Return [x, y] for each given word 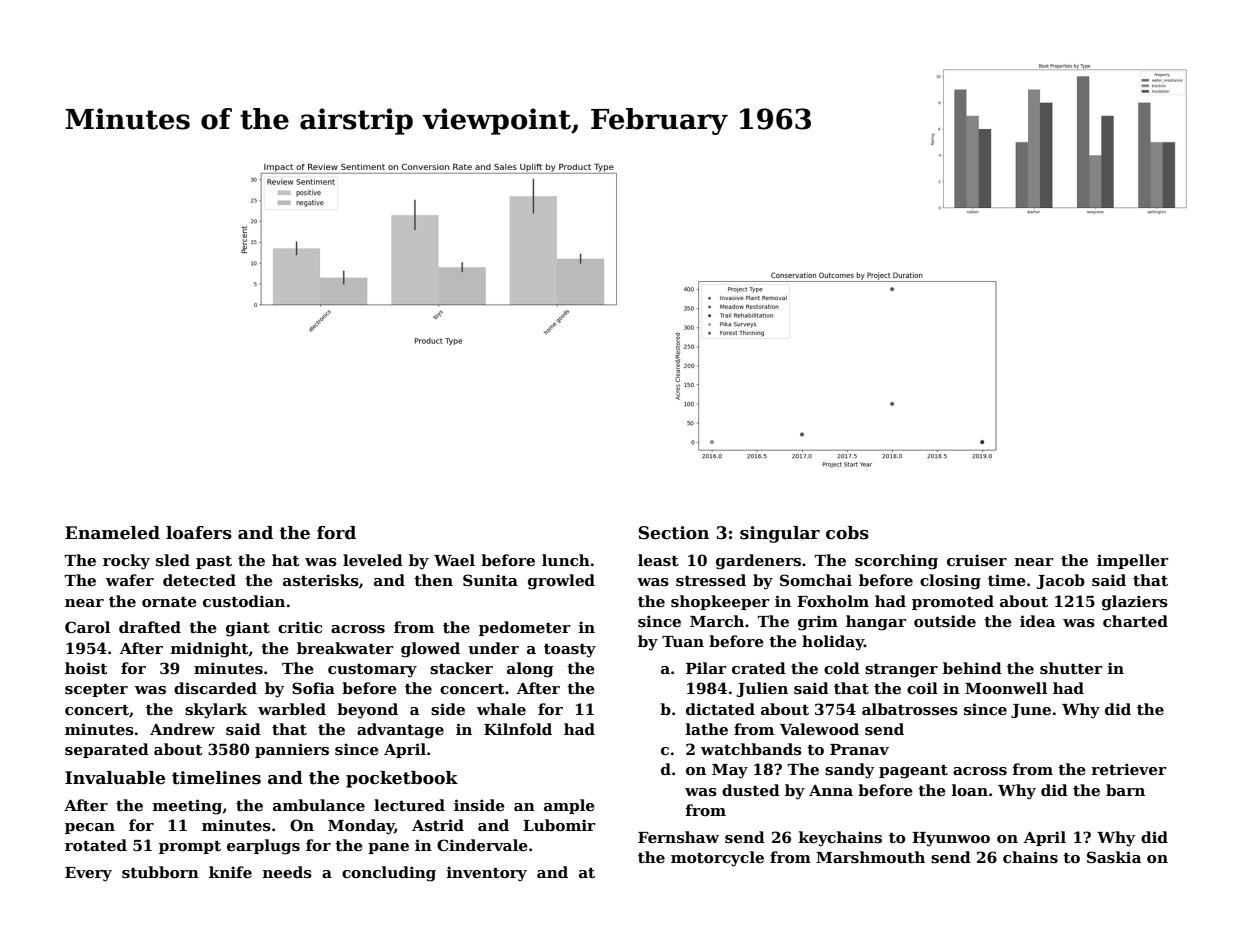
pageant [913, 772]
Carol [87, 627]
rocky [126, 562]
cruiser [977, 560]
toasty [570, 651]
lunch [566, 560]
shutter [1071, 668]
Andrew [182, 729]
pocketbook [402, 779]
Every [88, 874]
